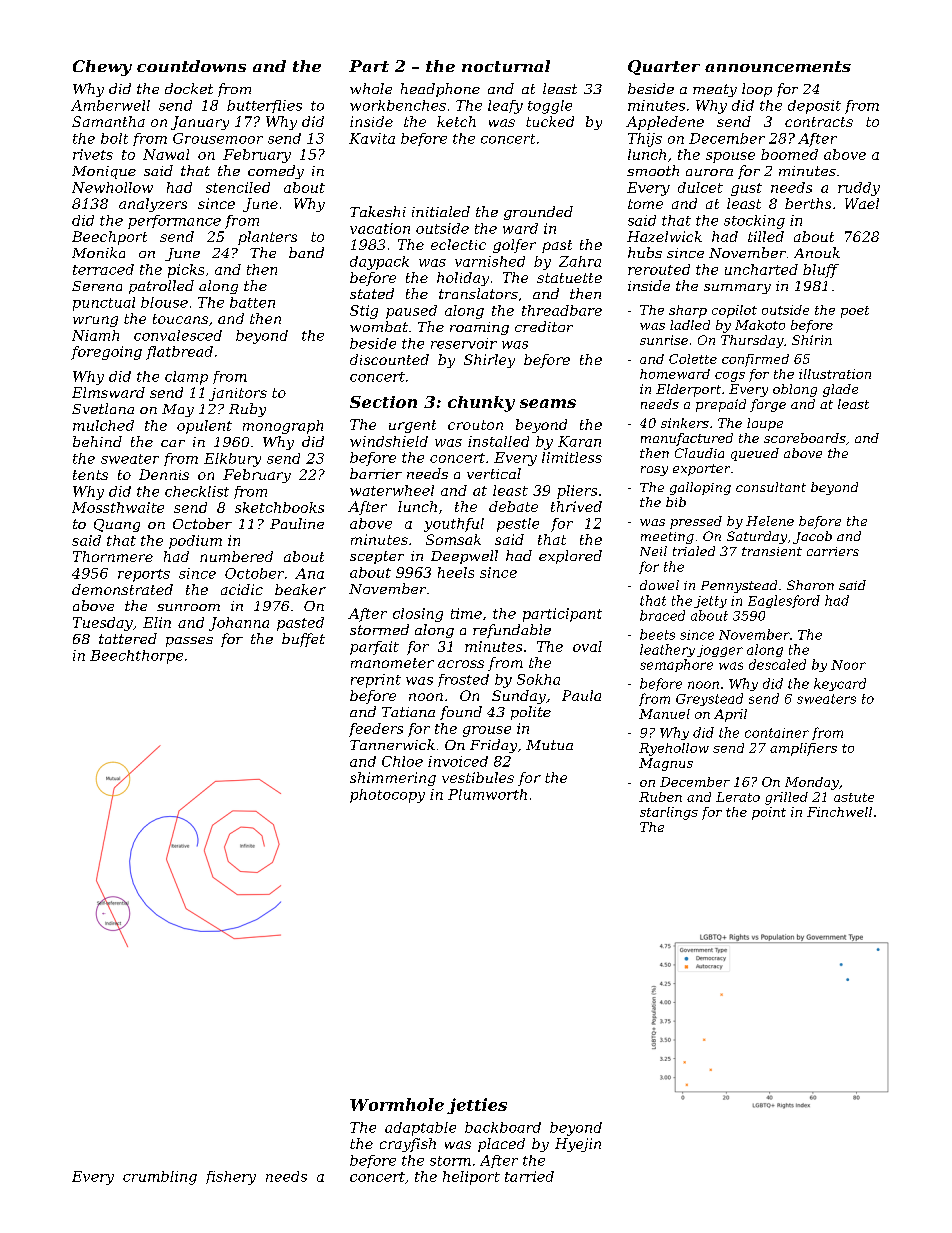 This screenshot has height=1233, width=952. What do you see at coordinates (471, 1178) in the screenshot?
I see `heliport` at bounding box center [471, 1178].
